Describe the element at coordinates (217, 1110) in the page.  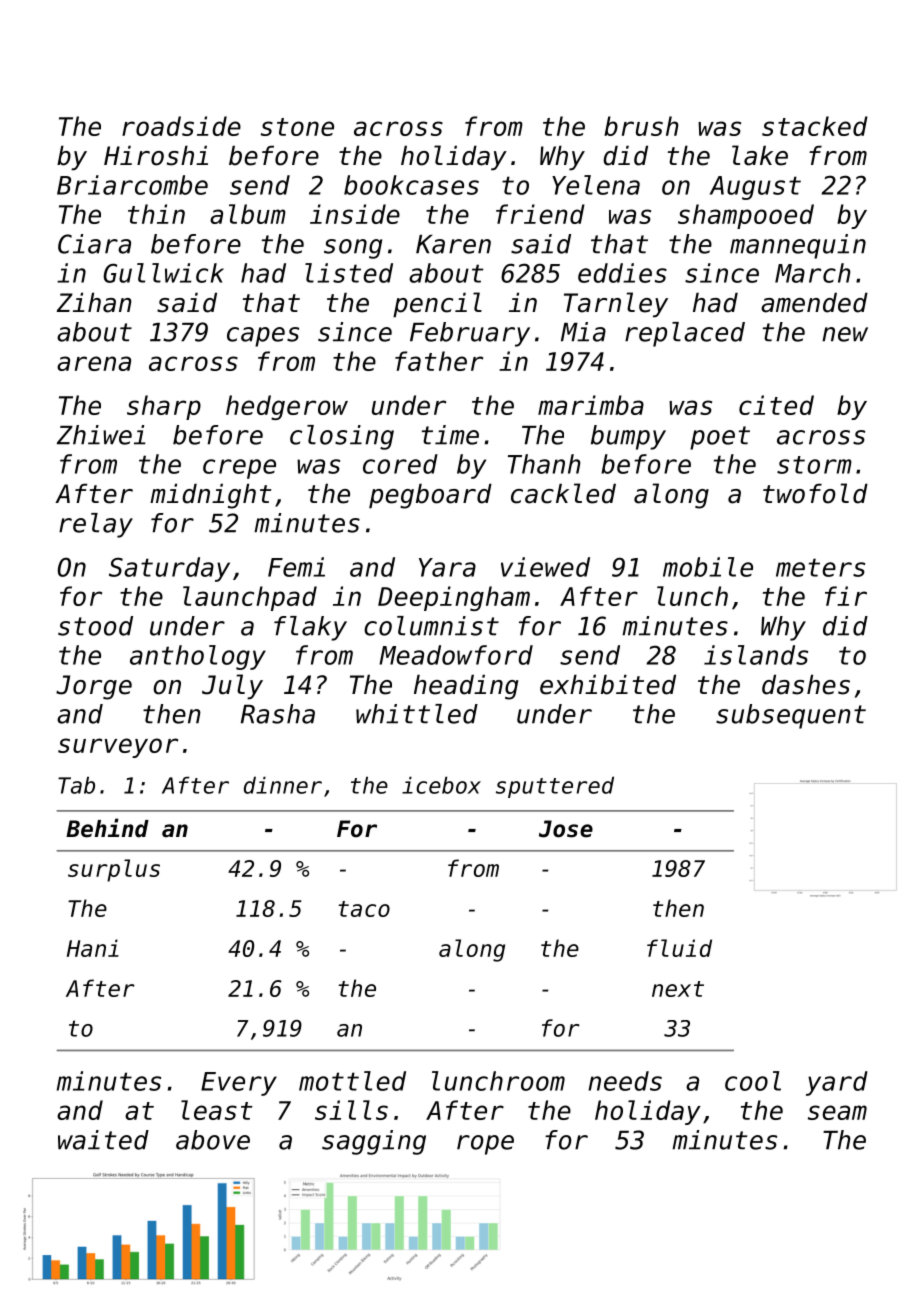
I see `least` at that location.
